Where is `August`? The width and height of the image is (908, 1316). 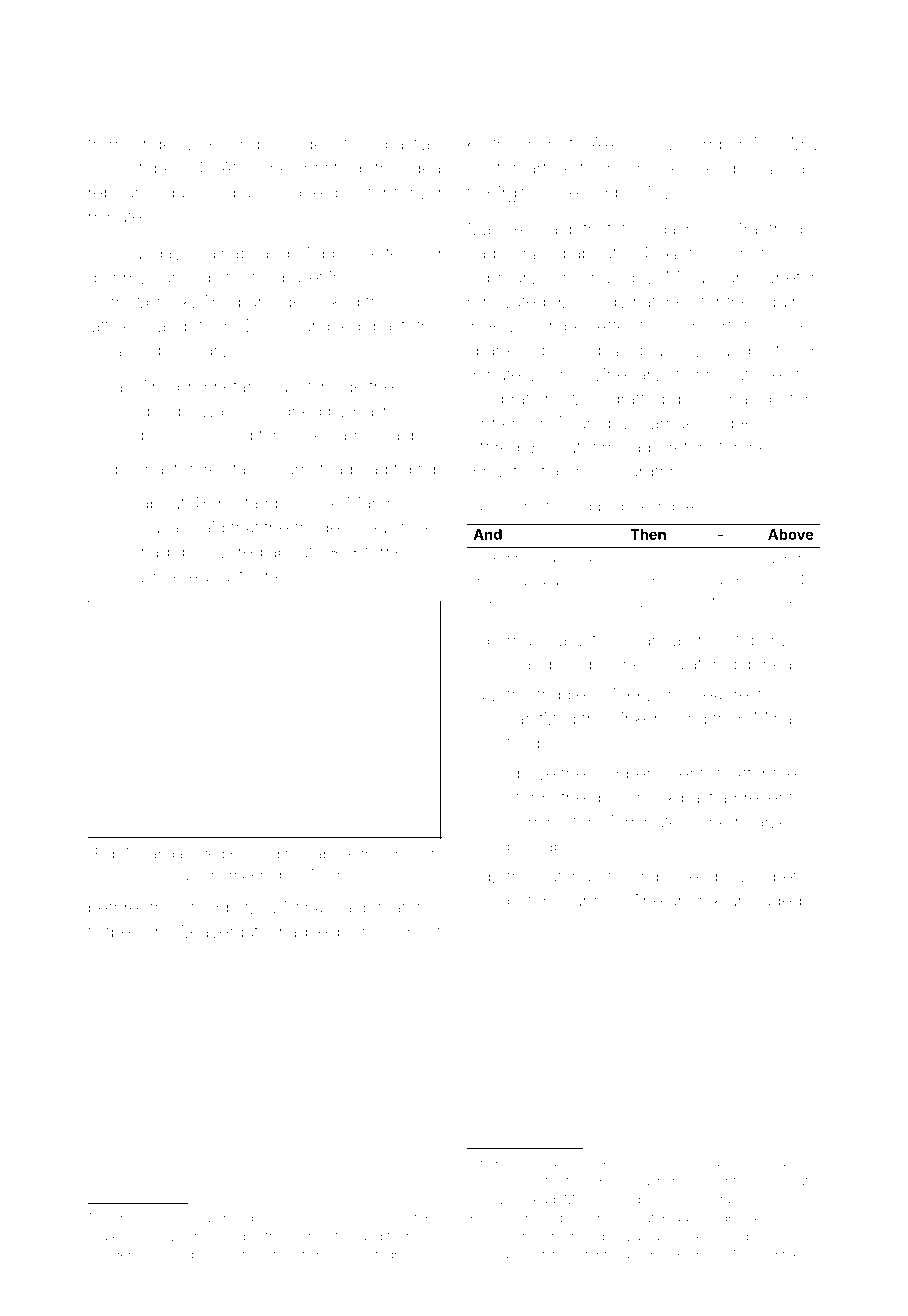
August is located at coordinates (216, 577).
